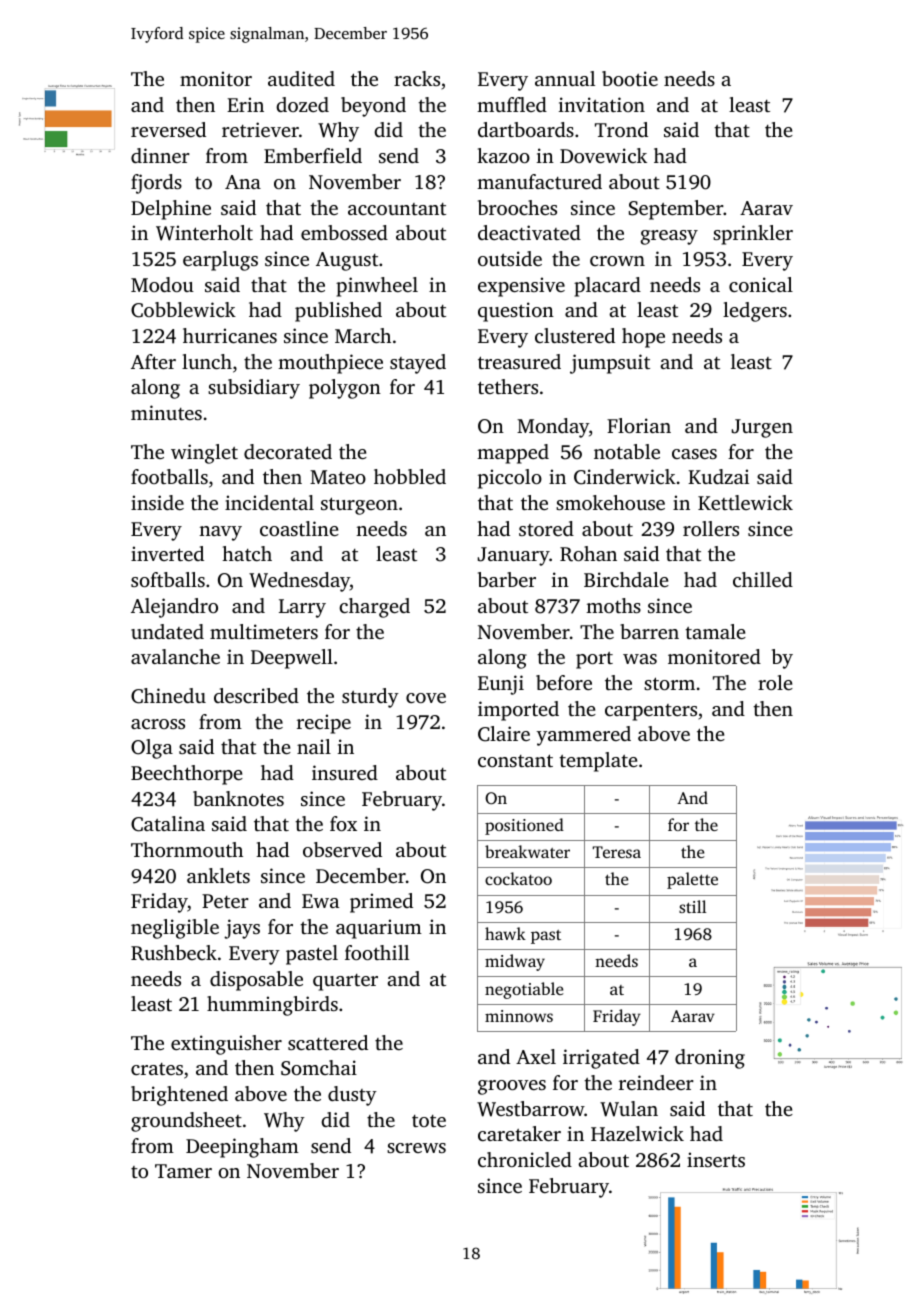  I want to click on Kudzai, so click(718, 476).
